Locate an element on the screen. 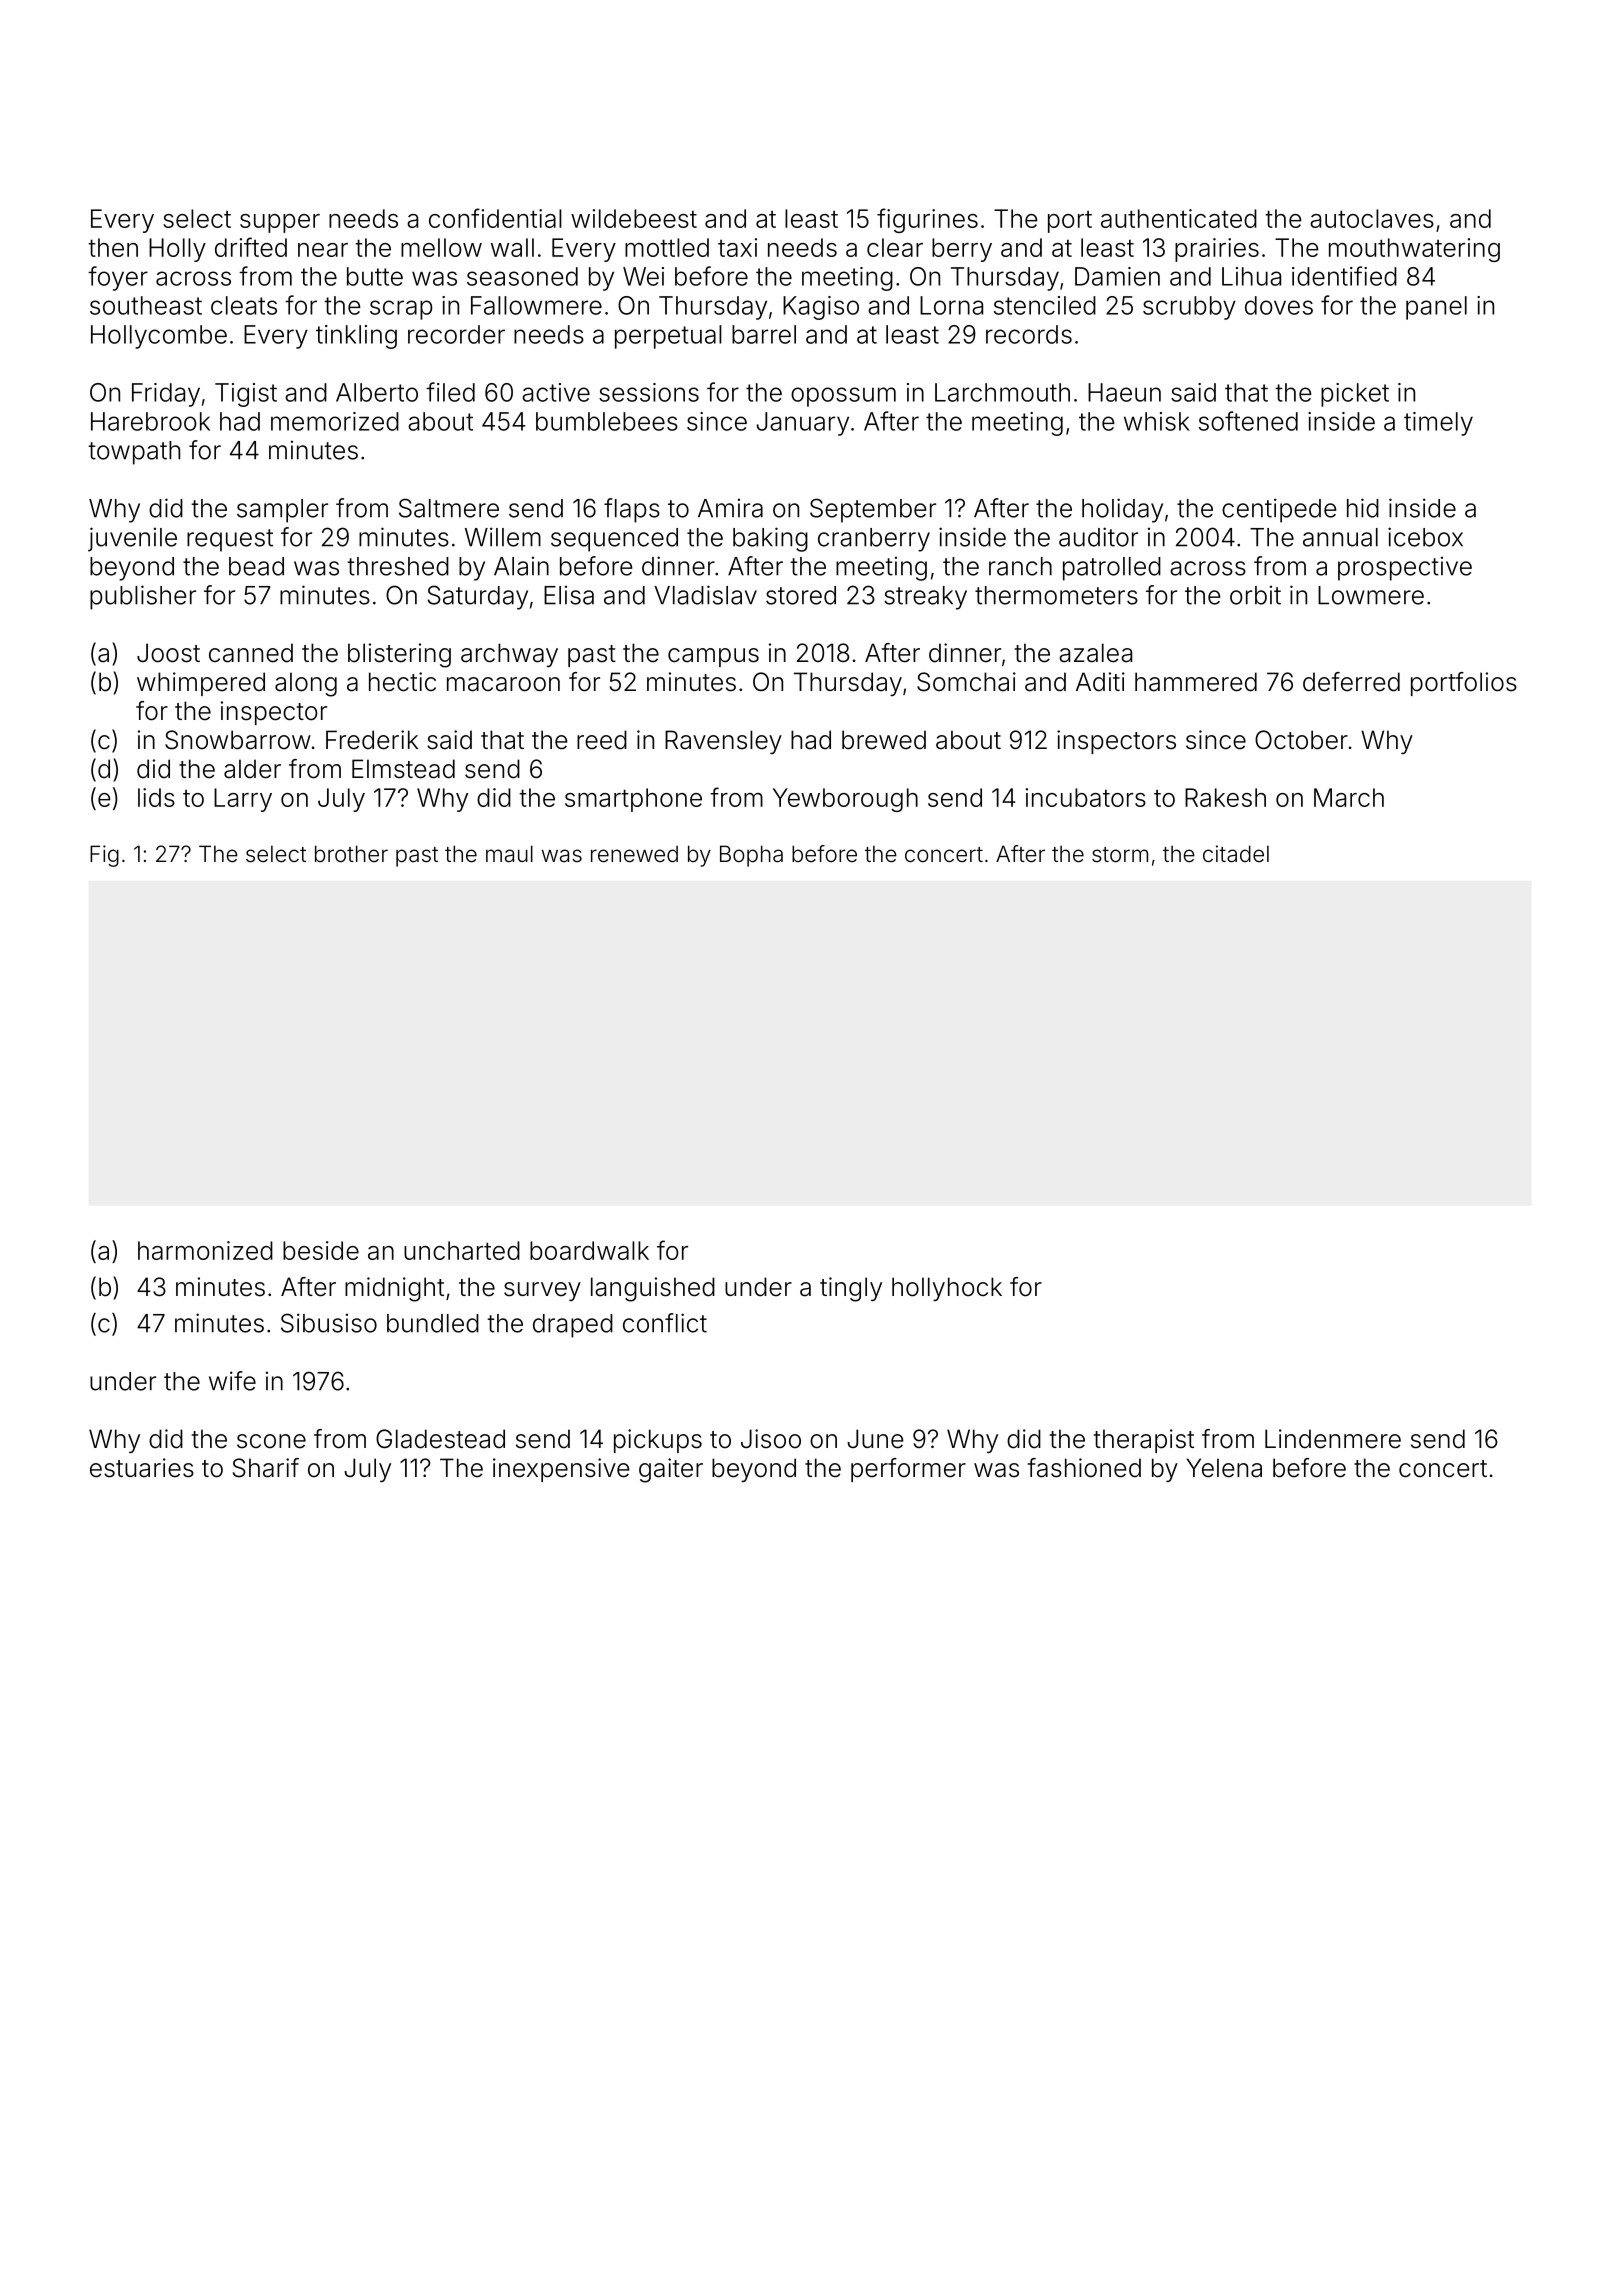 Image resolution: width=1620 pixels, height=2292 pixels. Yelena is located at coordinates (1224, 1468).
